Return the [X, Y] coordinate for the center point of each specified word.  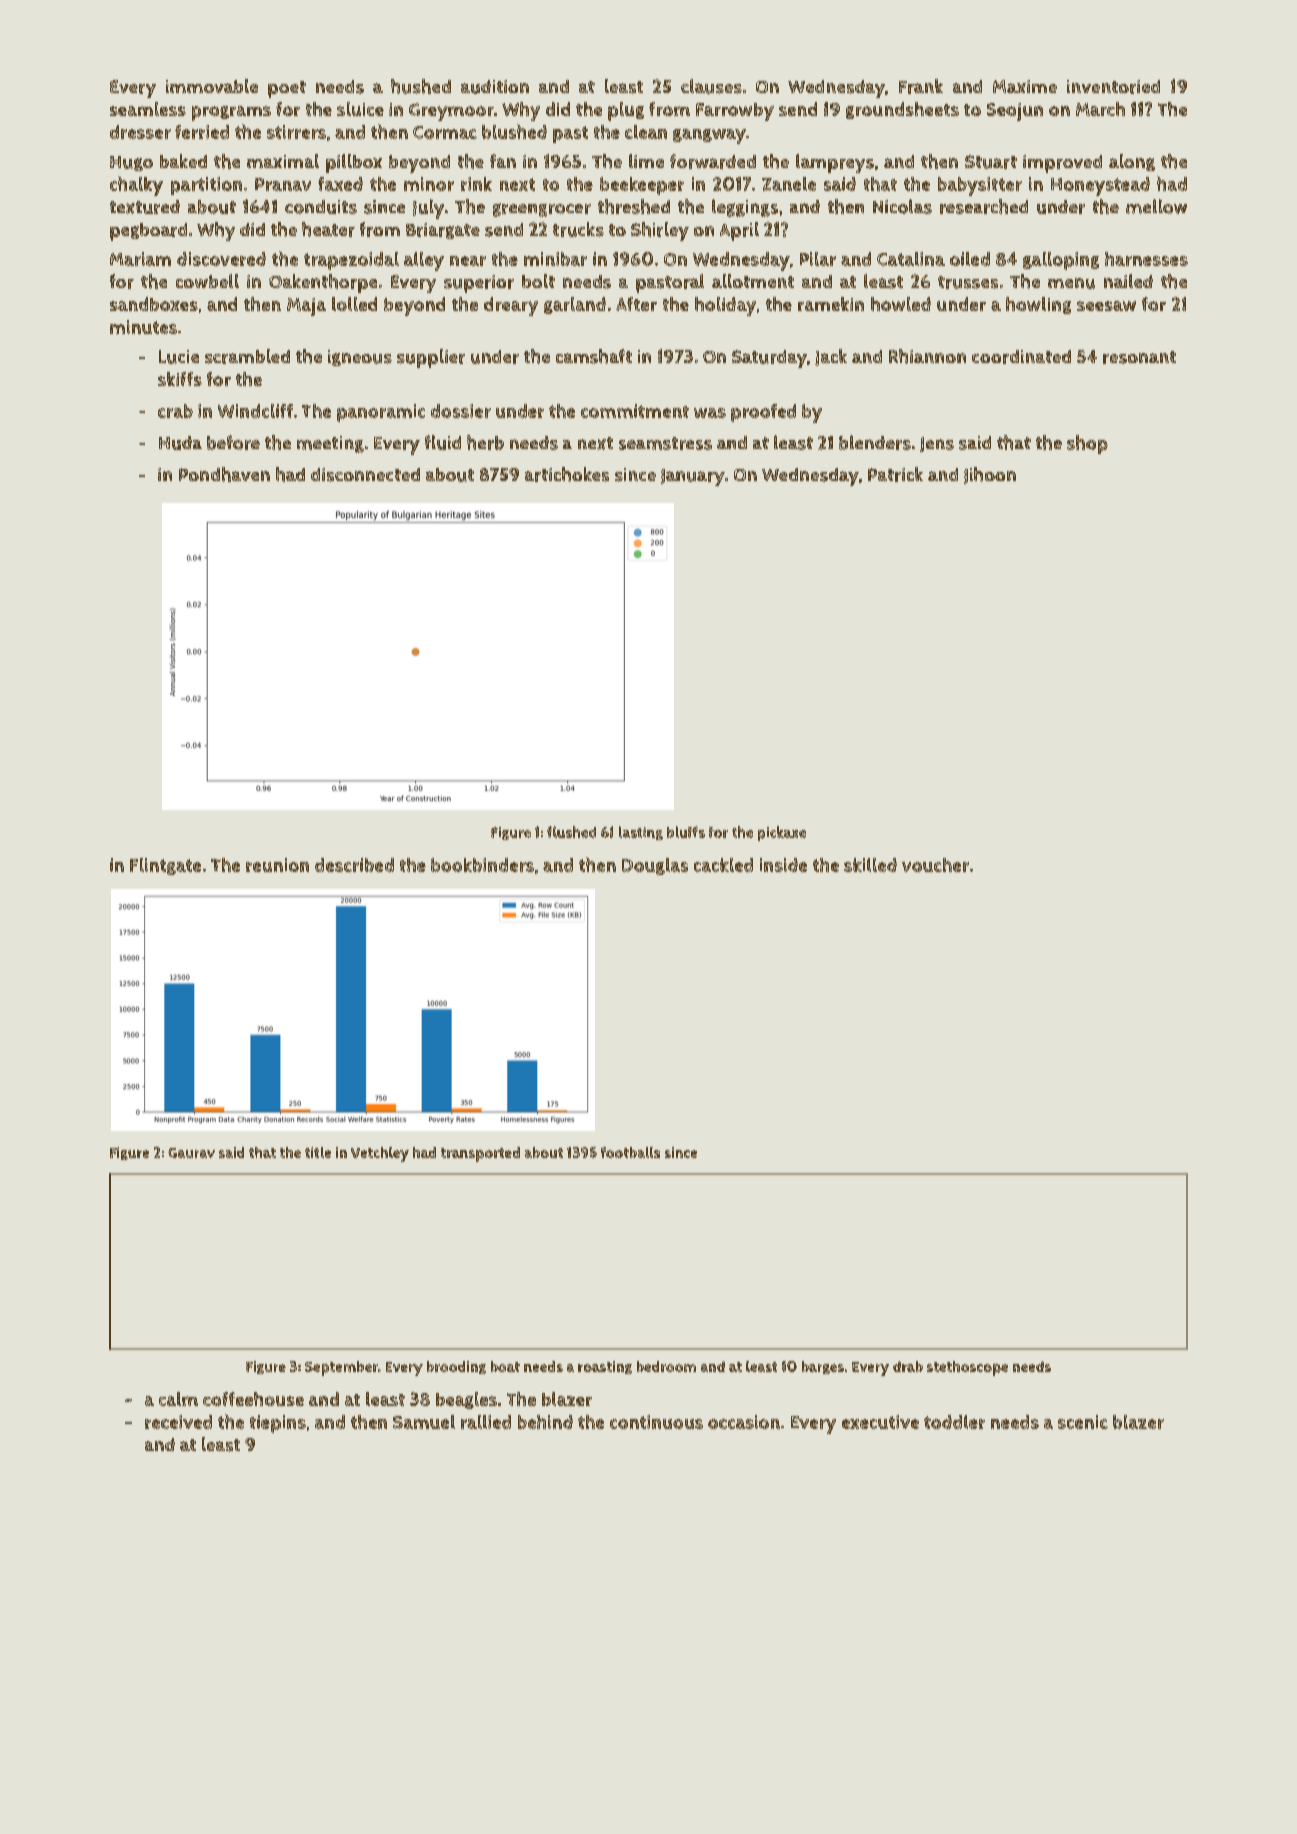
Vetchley [380, 1154]
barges [823, 1367]
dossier [461, 411]
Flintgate [165, 866]
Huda [180, 443]
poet [287, 89]
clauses [711, 86]
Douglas [655, 866]
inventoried [1113, 87]
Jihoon [990, 475]
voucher [935, 865]
